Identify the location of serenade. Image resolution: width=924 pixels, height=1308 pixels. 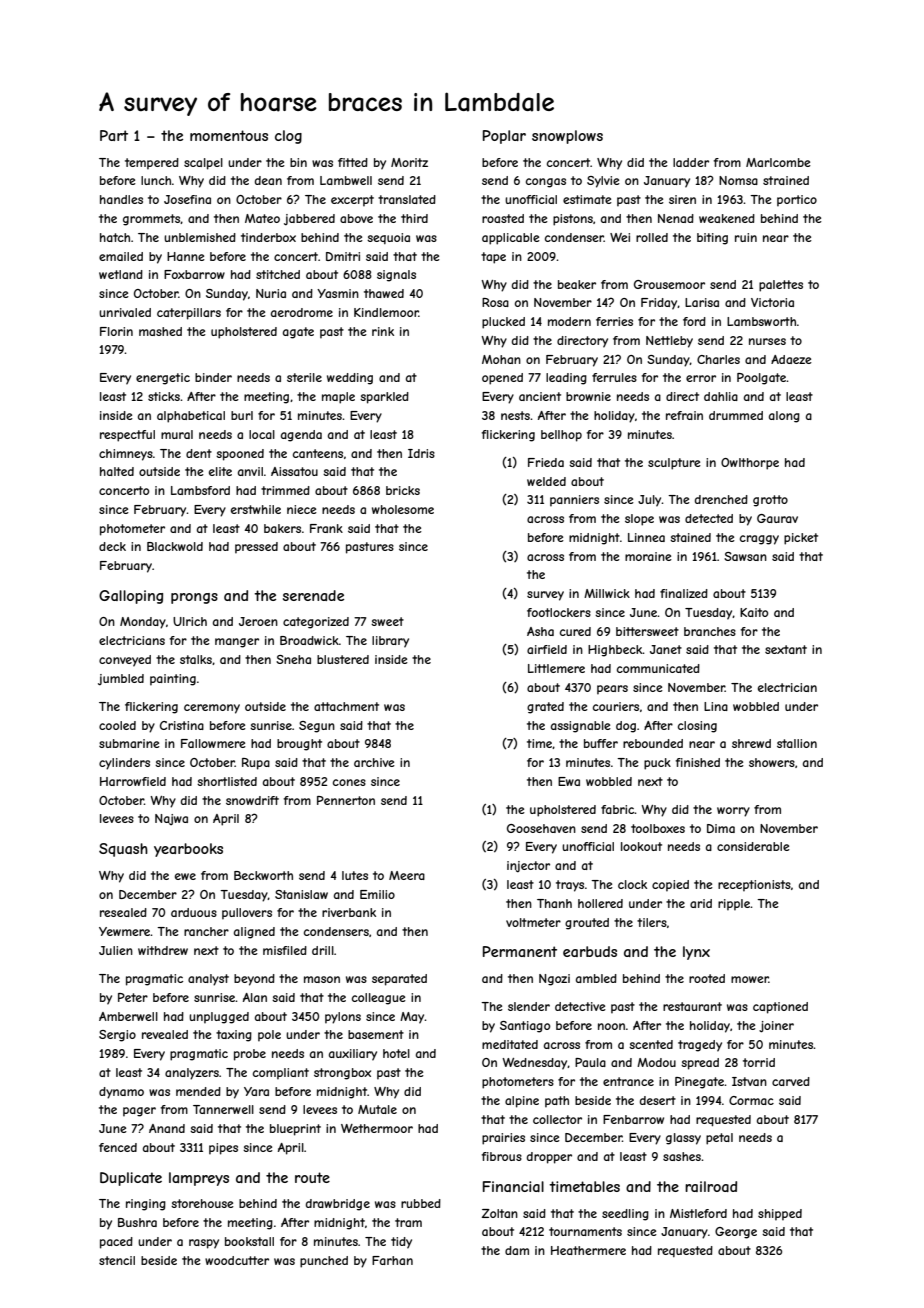
(313, 595).
